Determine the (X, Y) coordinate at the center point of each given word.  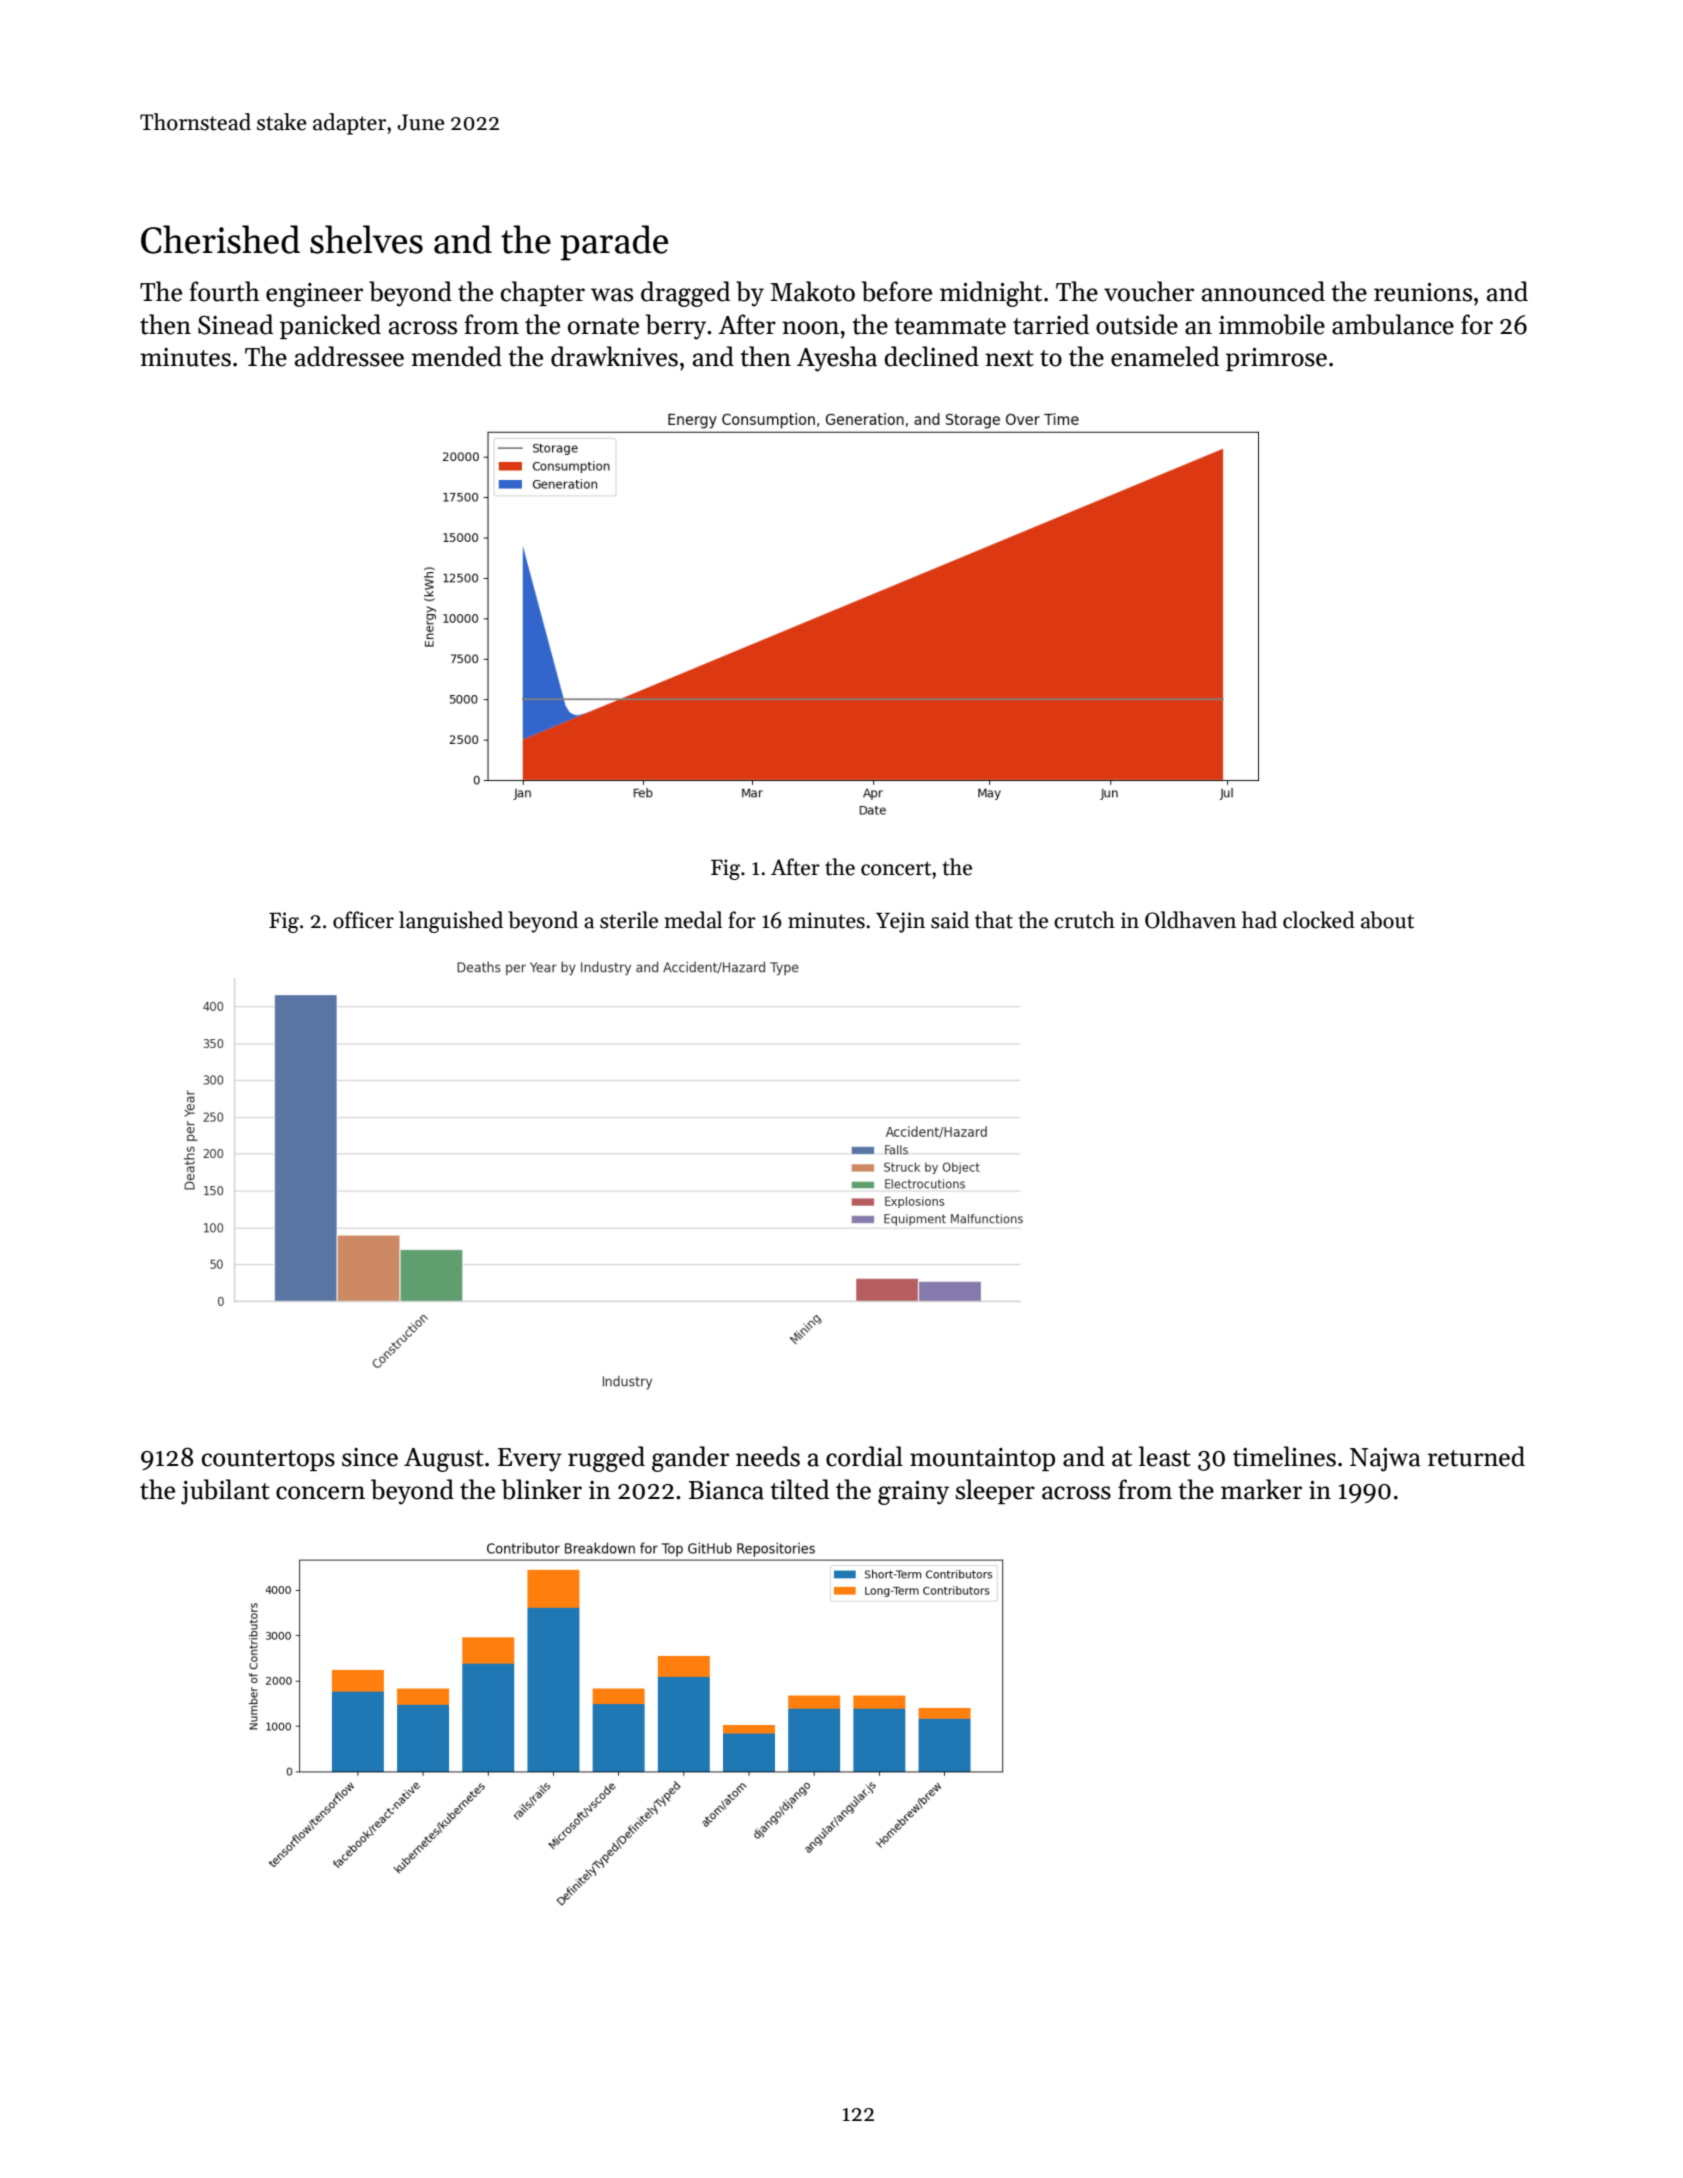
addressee (349, 356)
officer (363, 920)
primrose (1276, 359)
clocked (1319, 920)
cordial (864, 1456)
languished (451, 922)
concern (320, 1493)
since (370, 1457)
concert (896, 868)
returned (1476, 1456)
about (1387, 920)
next (1009, 358)
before (897, 291)
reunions (1423, 292)
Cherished (220, 239)
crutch (1084, 920)
